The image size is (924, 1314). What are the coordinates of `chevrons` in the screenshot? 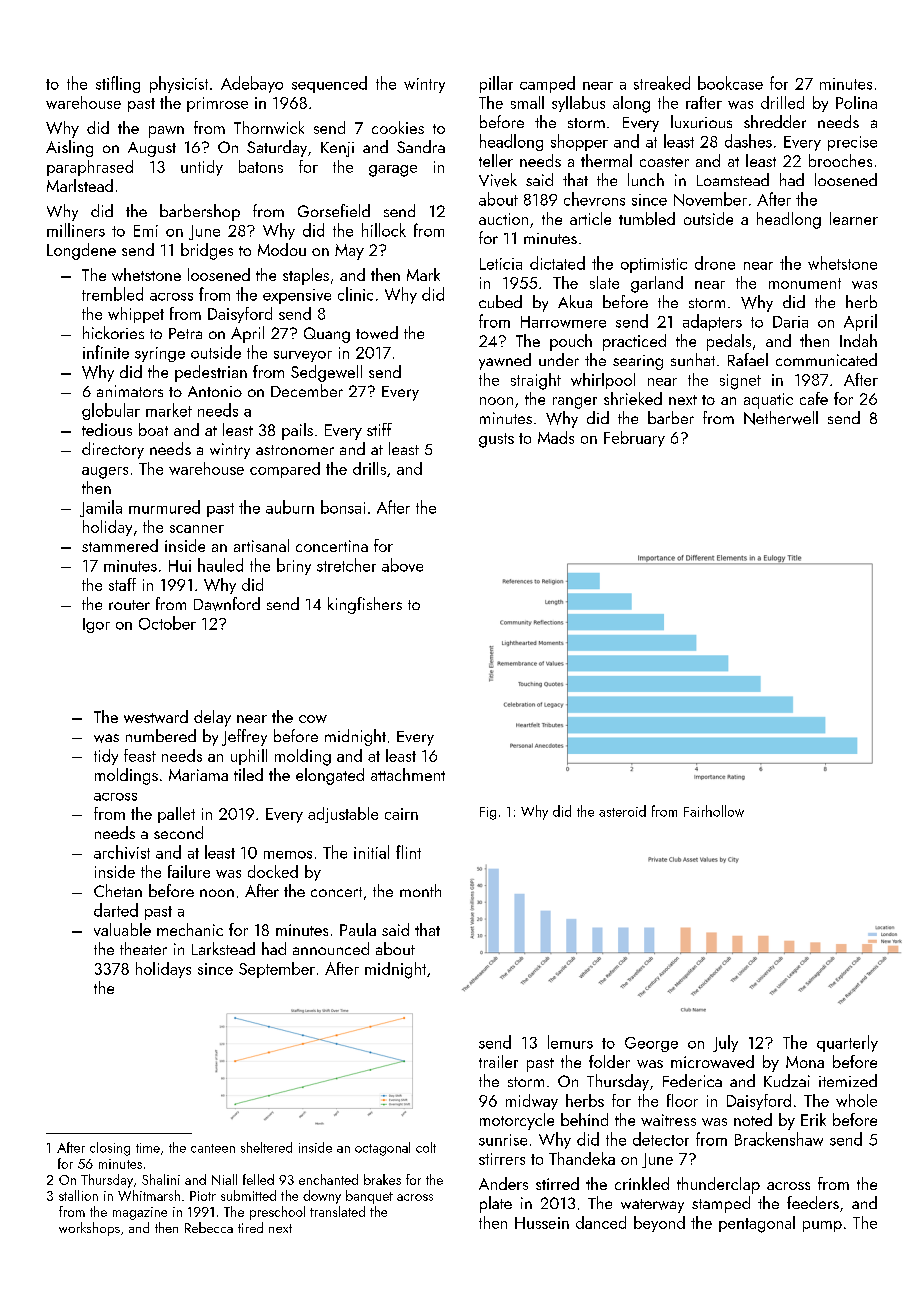 It's located at (594, 199).
